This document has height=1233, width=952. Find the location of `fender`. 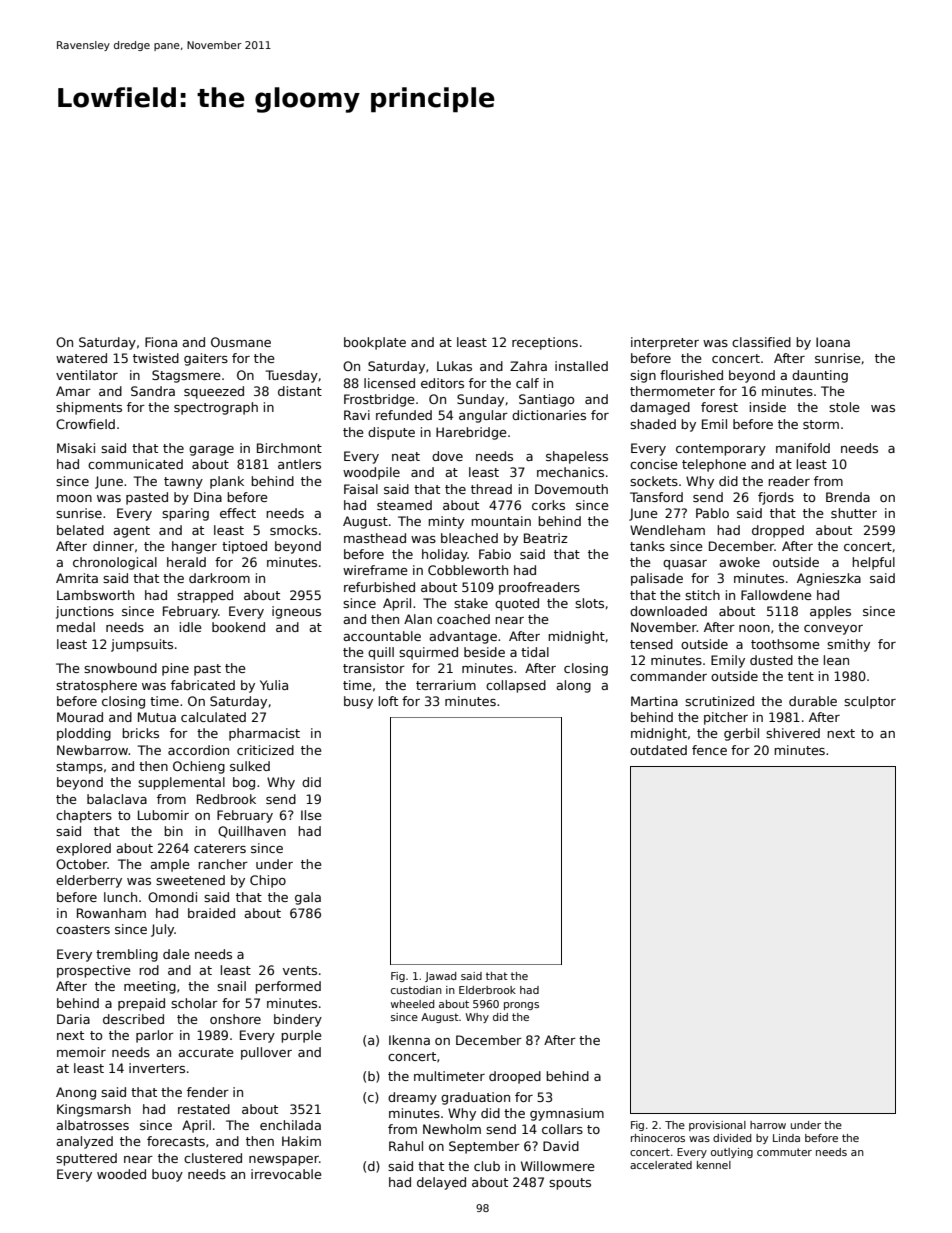

fender is located at coordinates (208, 1092).
